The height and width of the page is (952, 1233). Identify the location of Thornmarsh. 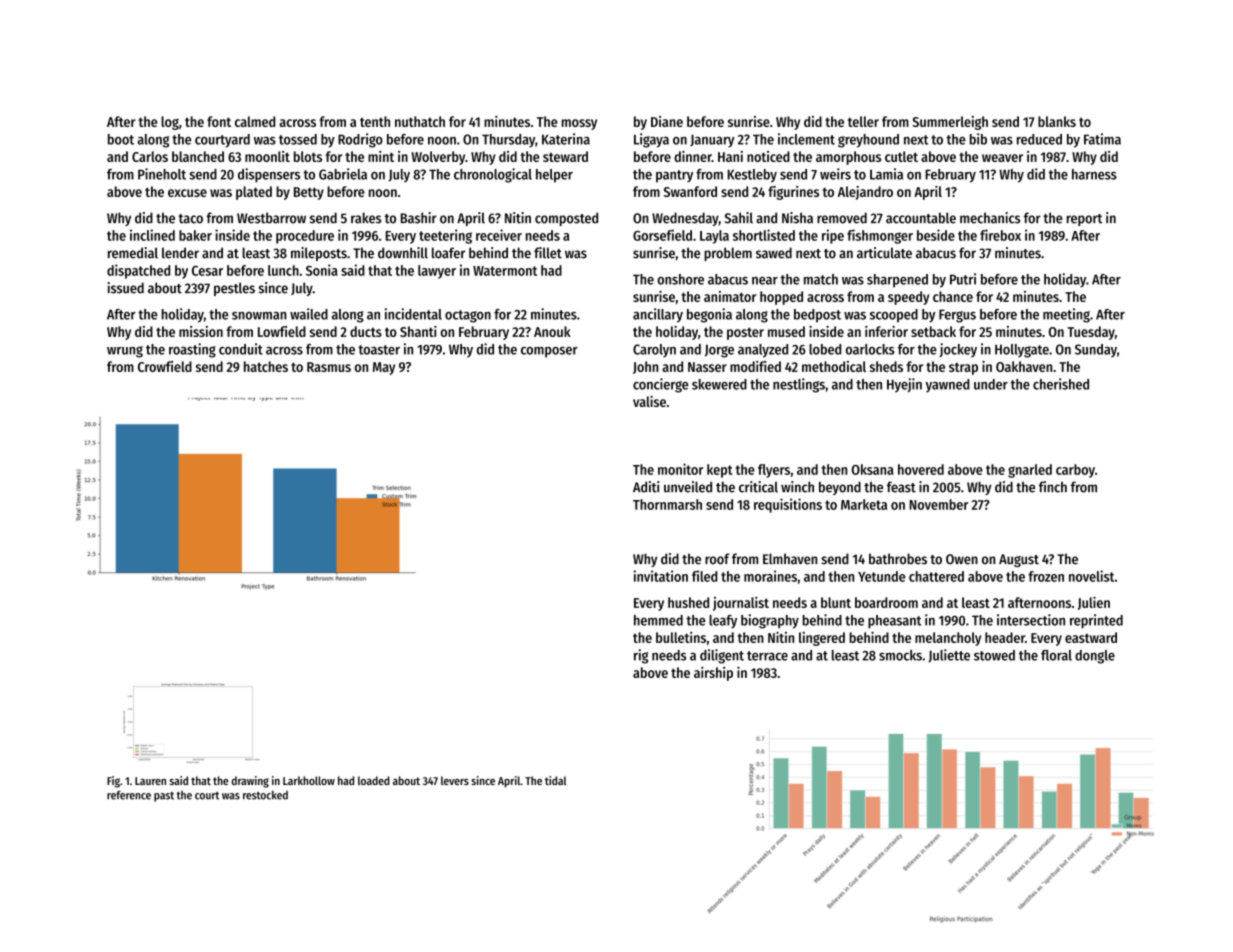
(667, 504).
